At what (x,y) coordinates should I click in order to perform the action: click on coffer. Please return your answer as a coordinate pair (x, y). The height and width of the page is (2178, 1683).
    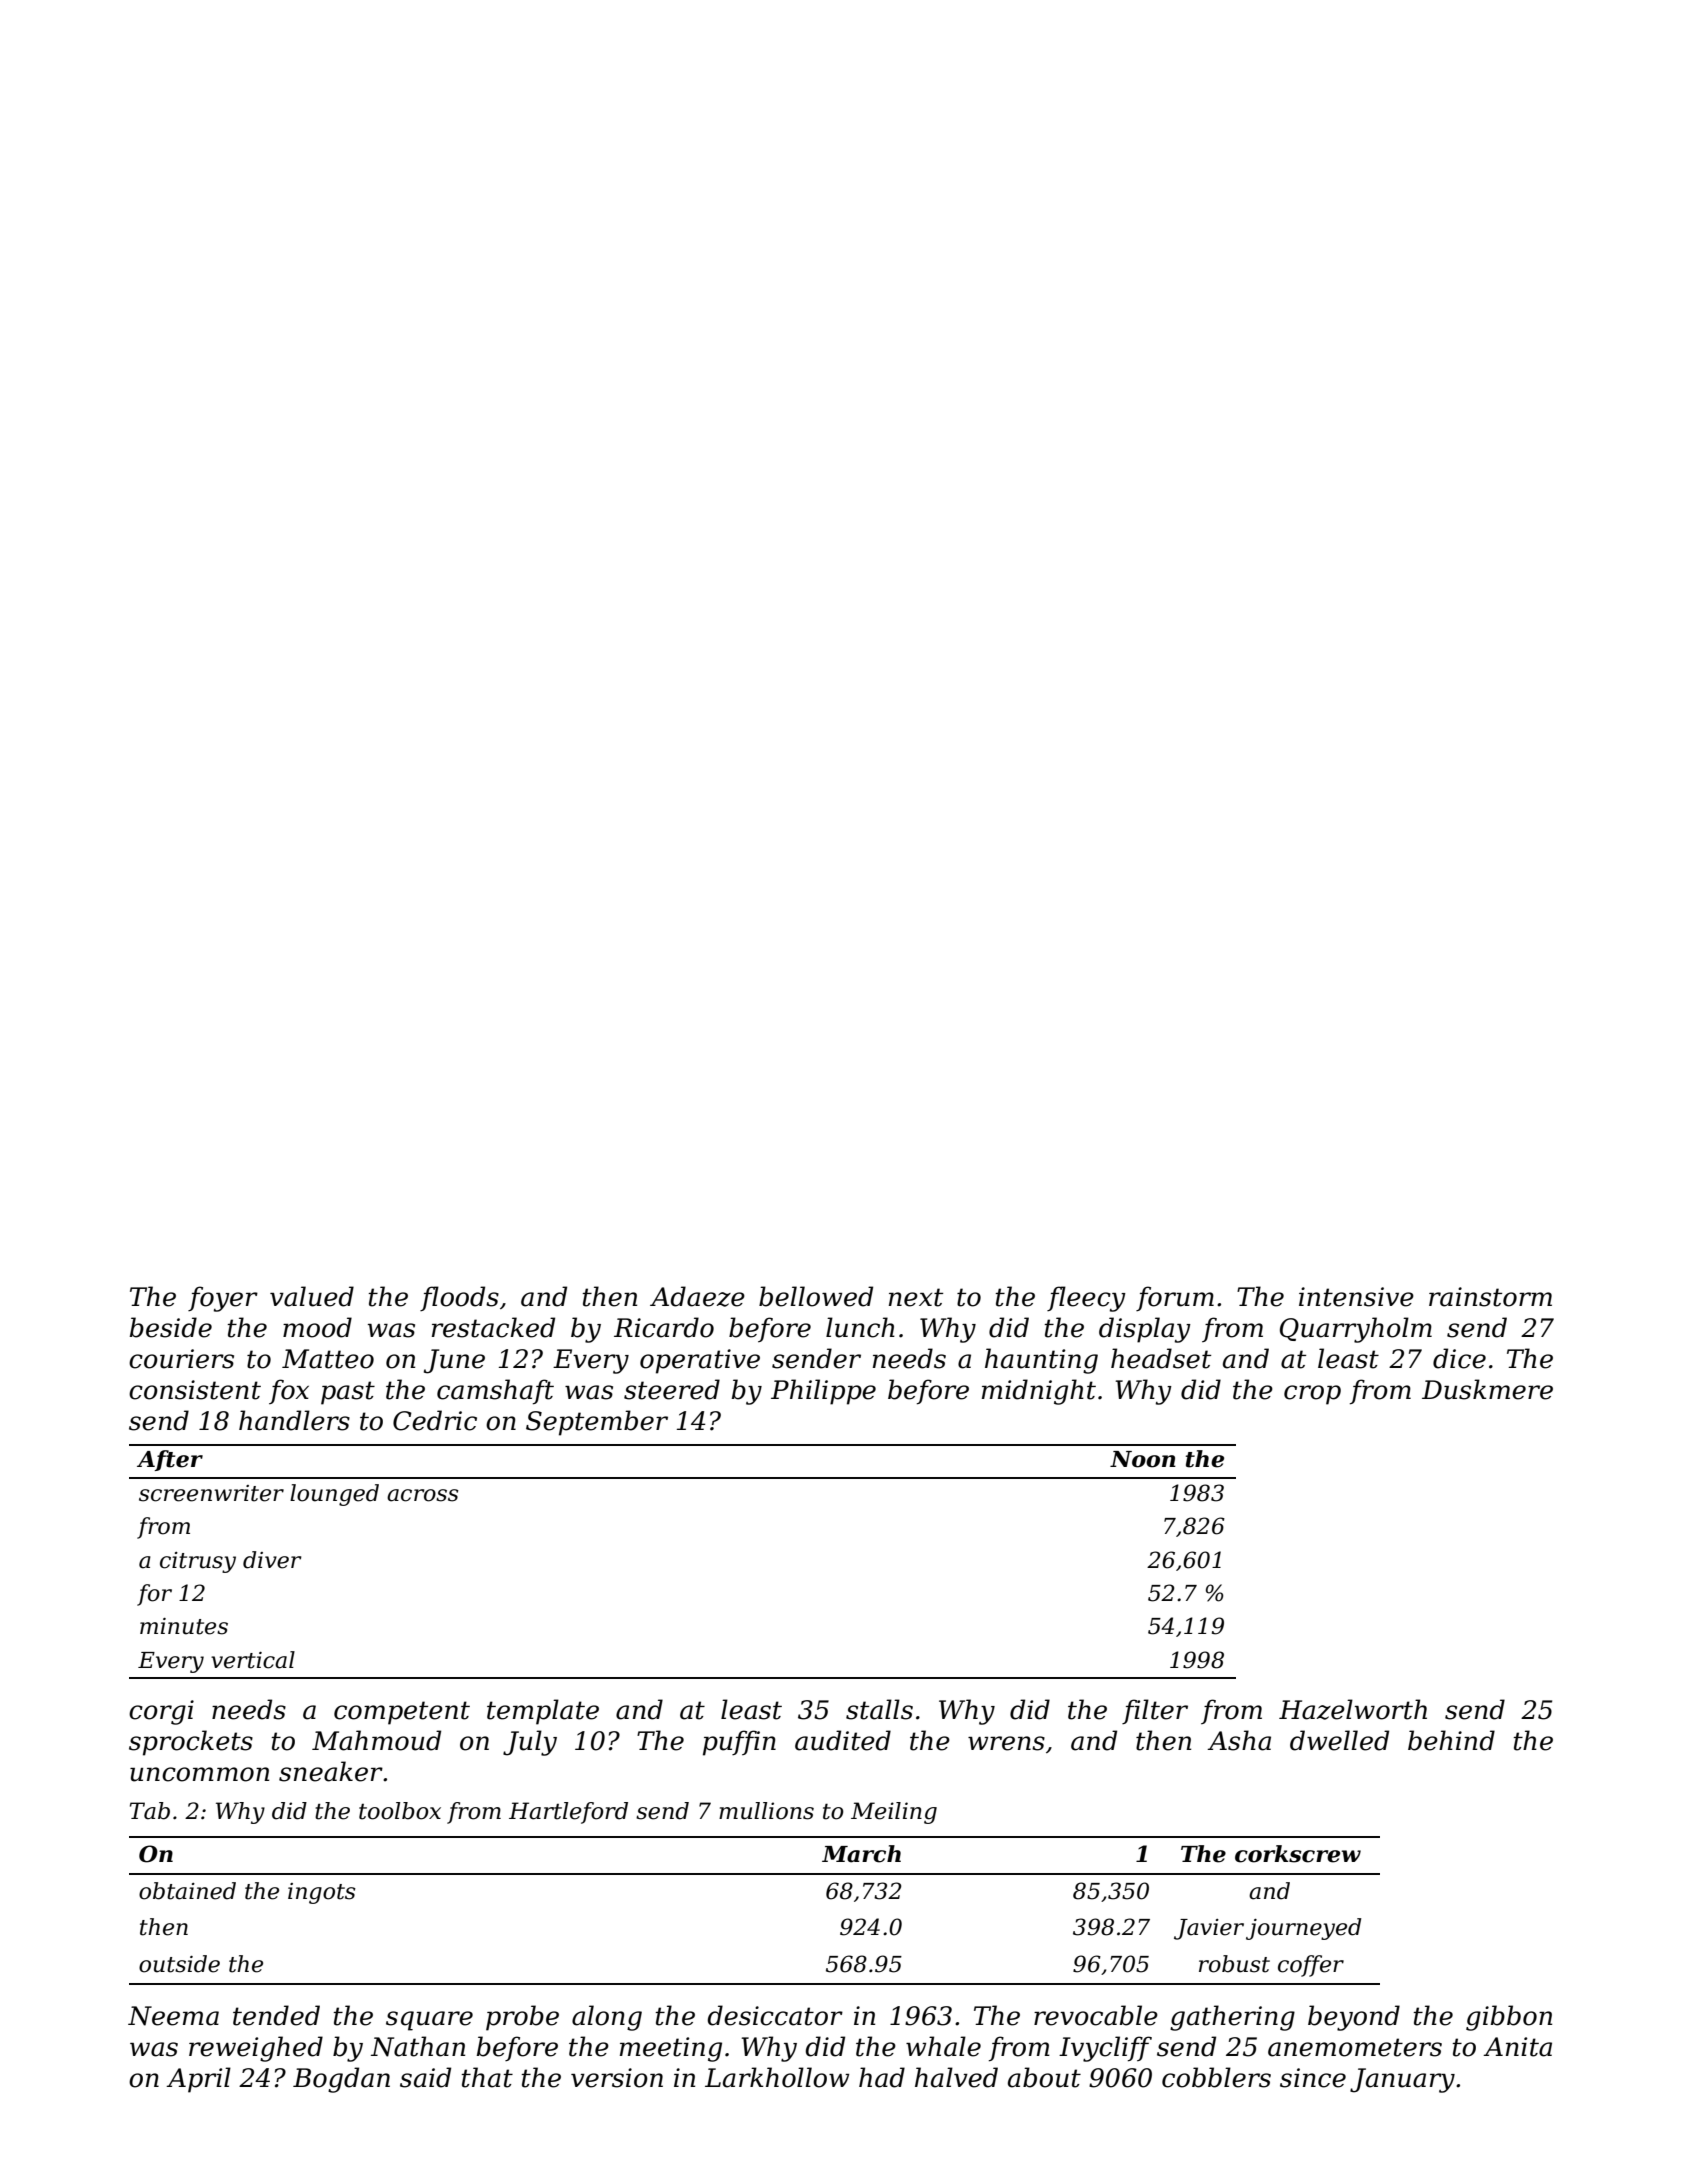
    Looking at the image, I should click on (1311, 1966).
